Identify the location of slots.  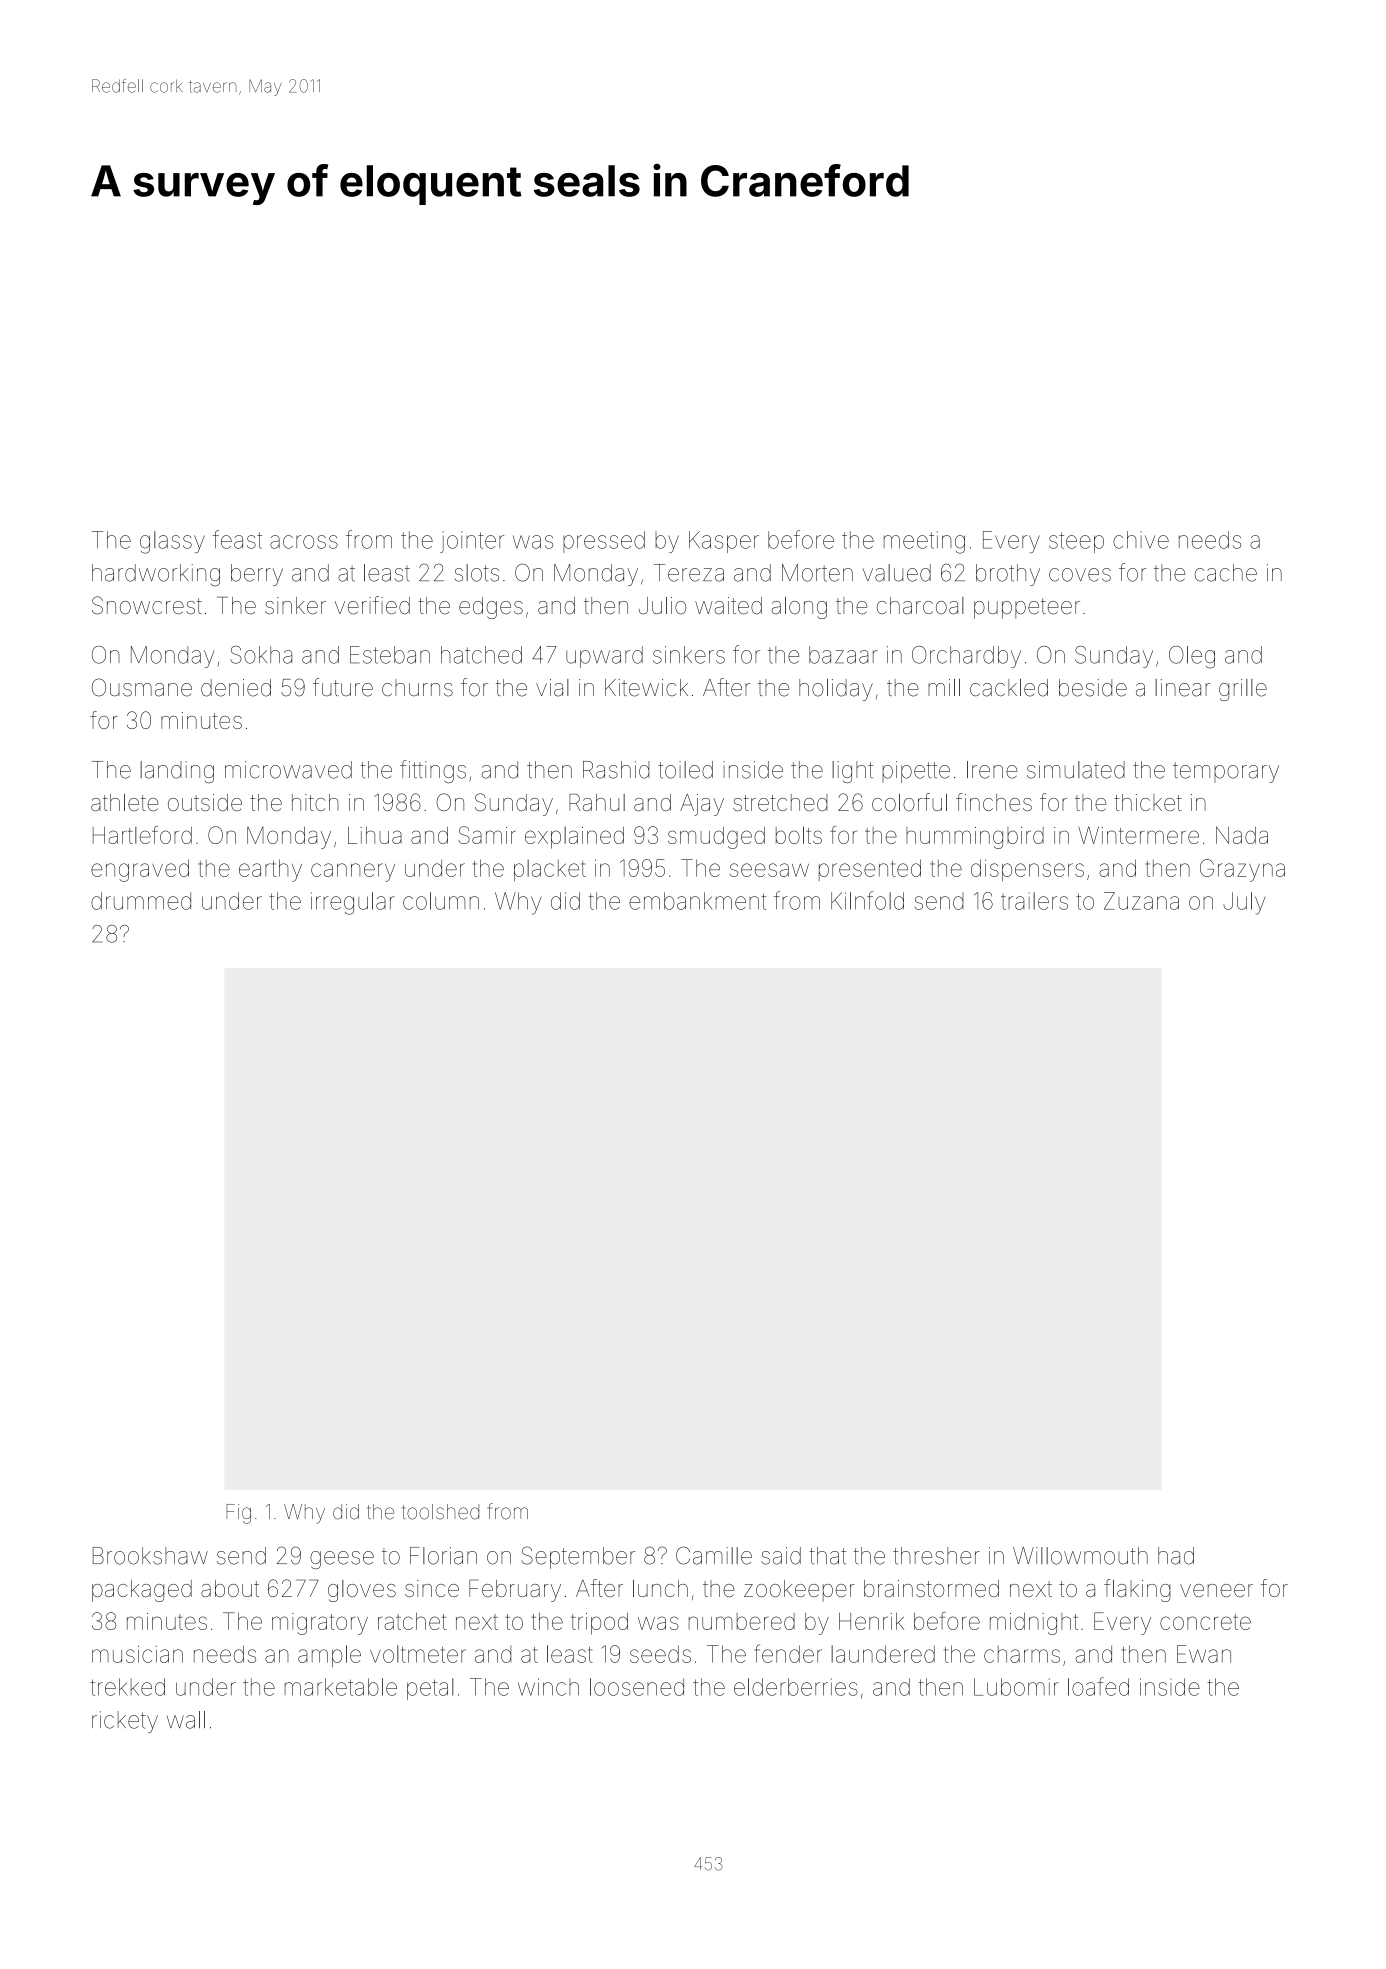
(476, 573).
